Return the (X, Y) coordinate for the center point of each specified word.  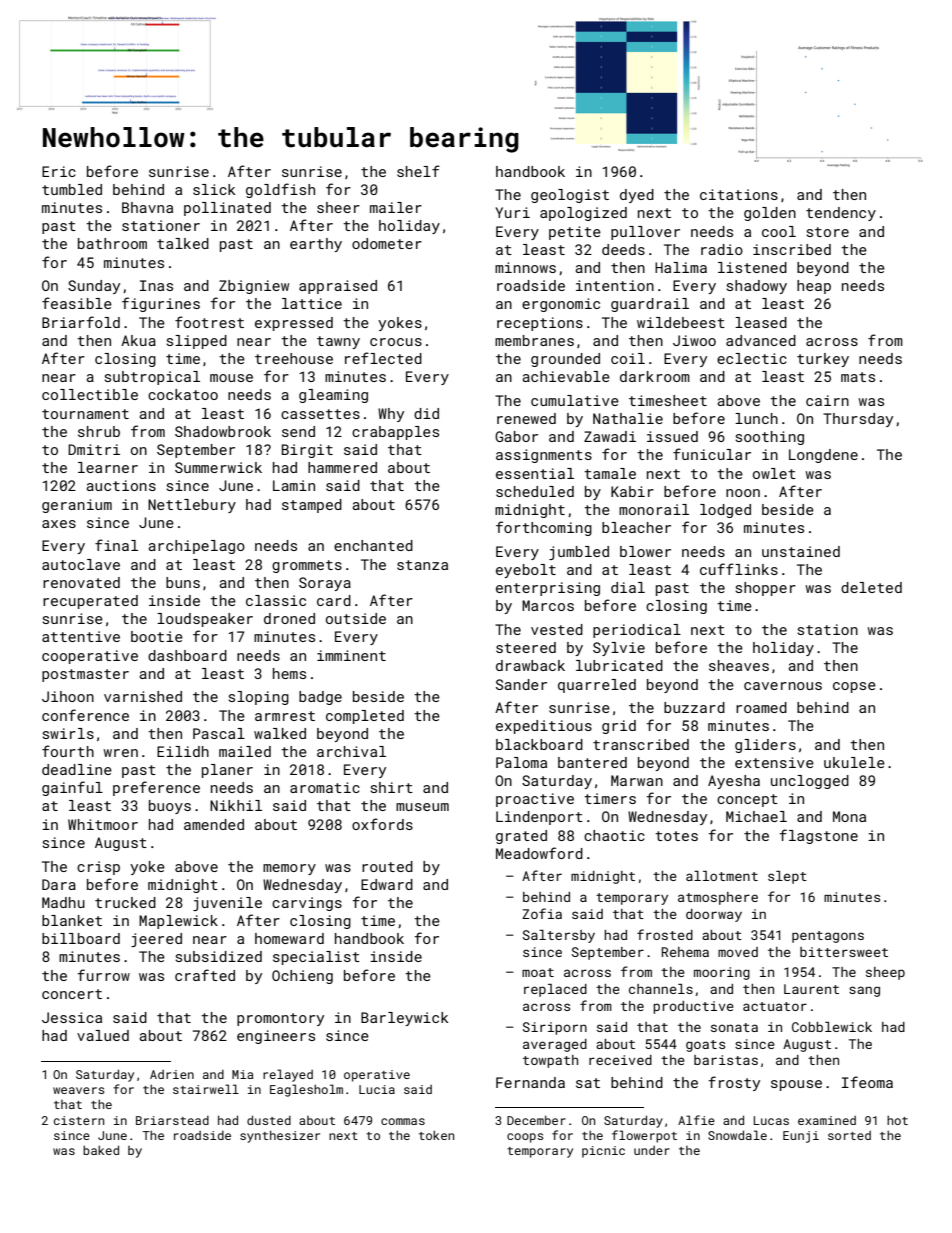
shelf (418, 171)
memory (289, 869)
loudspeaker (205, 620)
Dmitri (94, 449)
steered (526, 647)
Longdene (823, 456)
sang (864, 991)
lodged (725, 511)
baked (101, 1150)
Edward (387, 884)
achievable (566, 376)
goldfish (280, 190)
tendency (841, 214)
